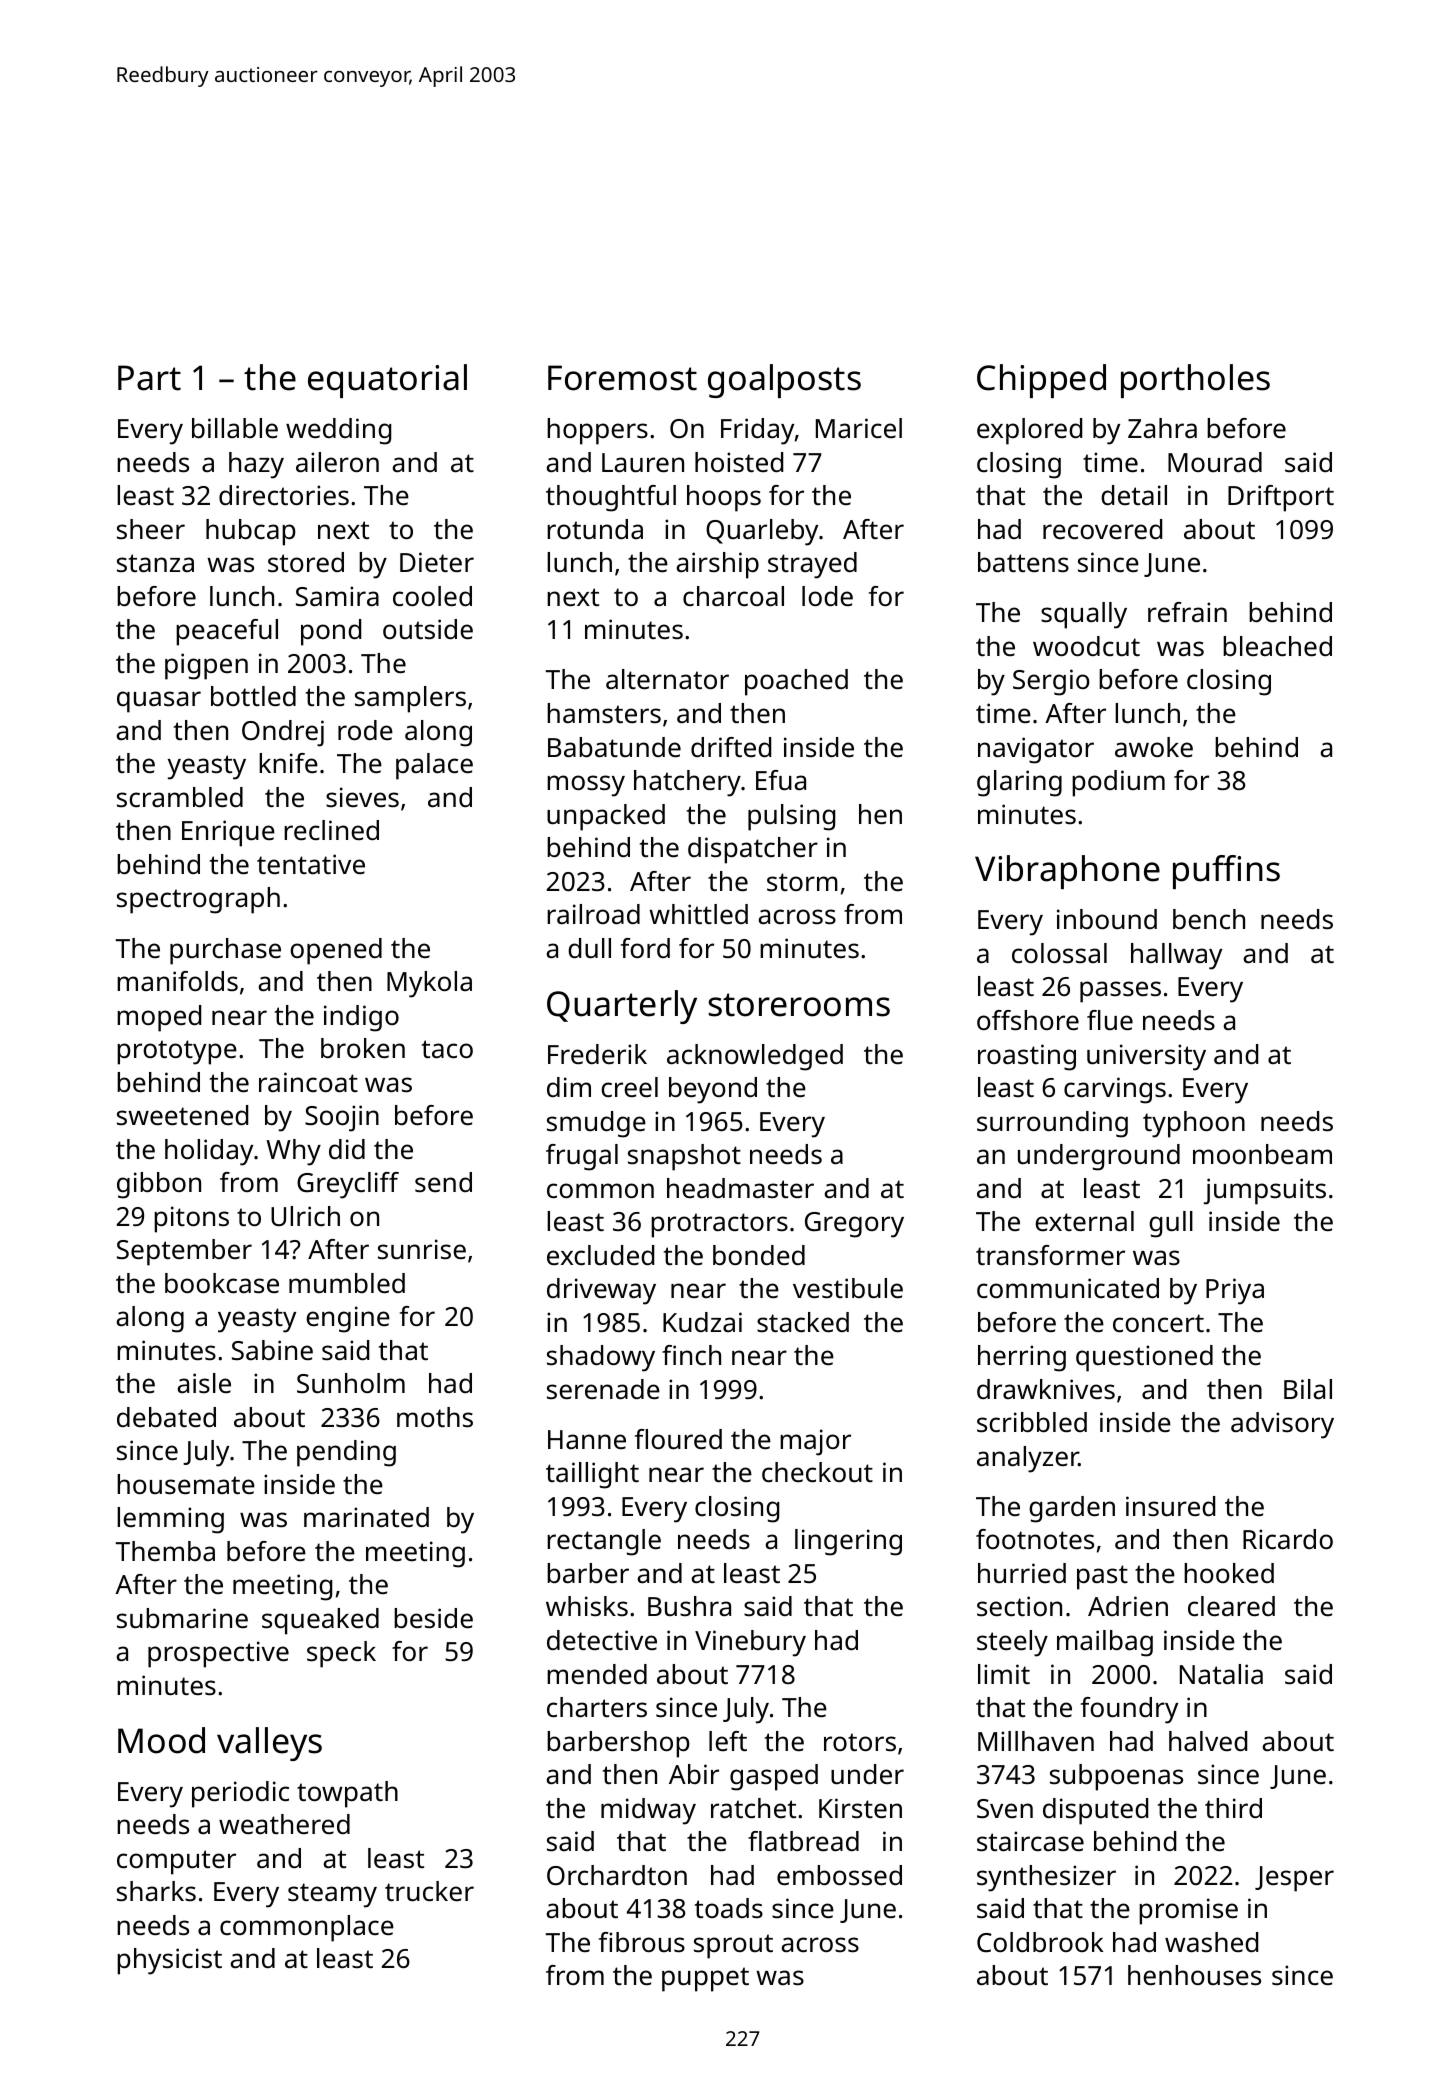  I want to click on Foremost, so click(622, 378).
